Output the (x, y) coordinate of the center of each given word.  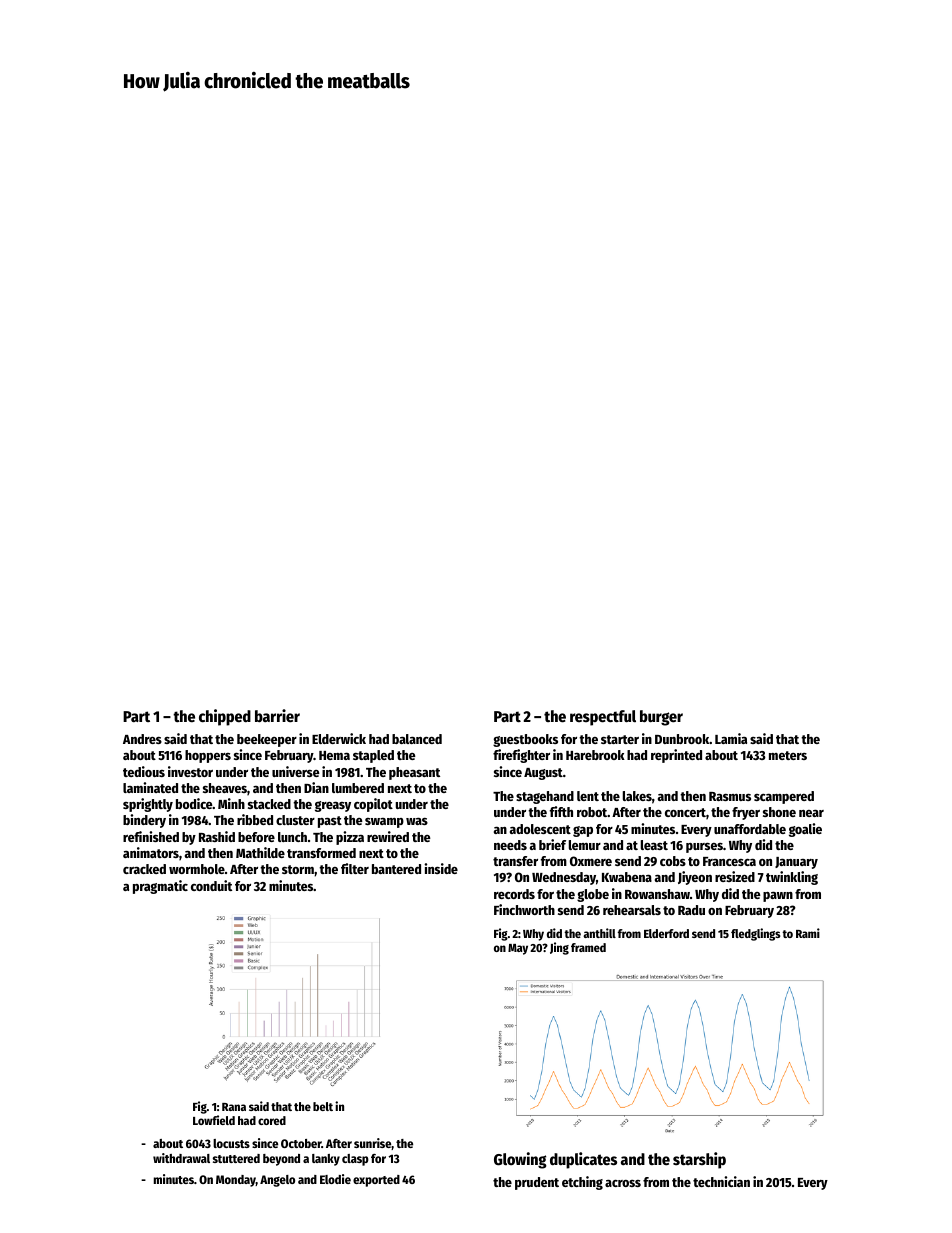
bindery (144, 821)
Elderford (666, 933)
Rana (234, 1107)
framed (588, 947)
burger (661, 718)
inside (441, 868)
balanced (417, 739)
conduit (211, 885)
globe (593, 895)
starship (699, 1160)
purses (704, 848)
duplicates (583, 1160)
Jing (559, 948)
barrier (277, 716)
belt (323, 1106)
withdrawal (181, 1158)
